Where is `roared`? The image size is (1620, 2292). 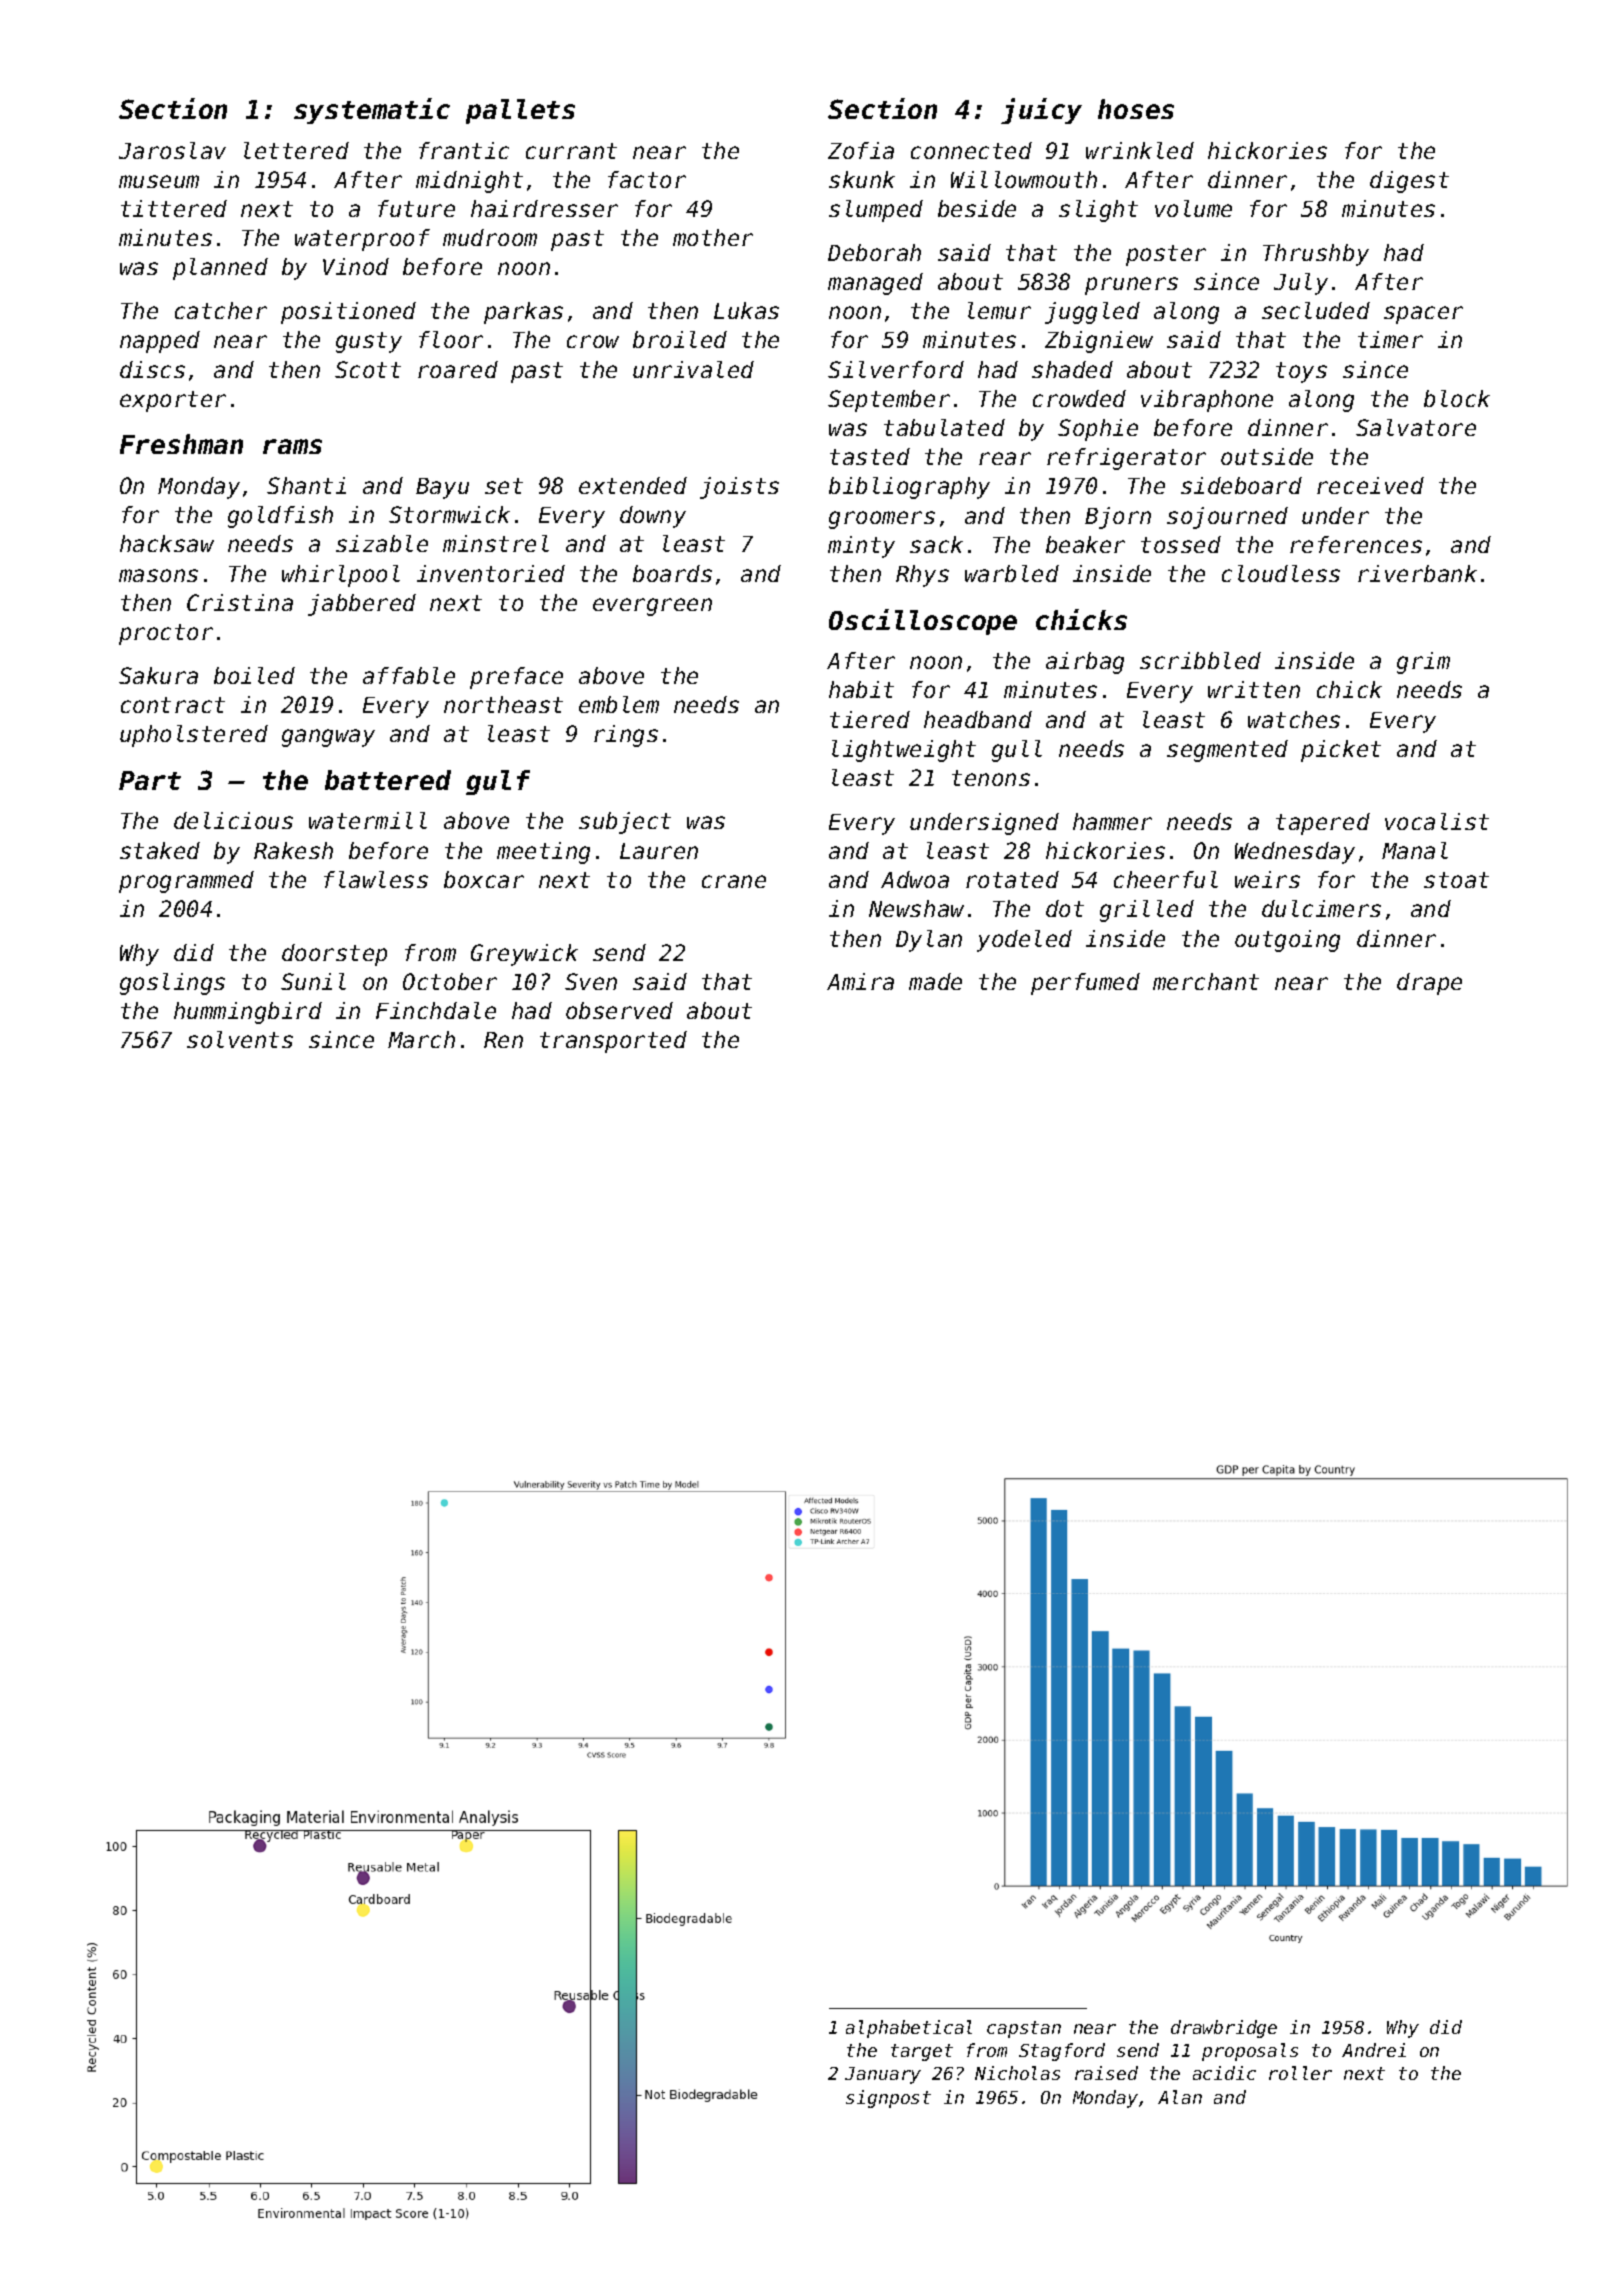
roared is located at coordinates (458, 369).
